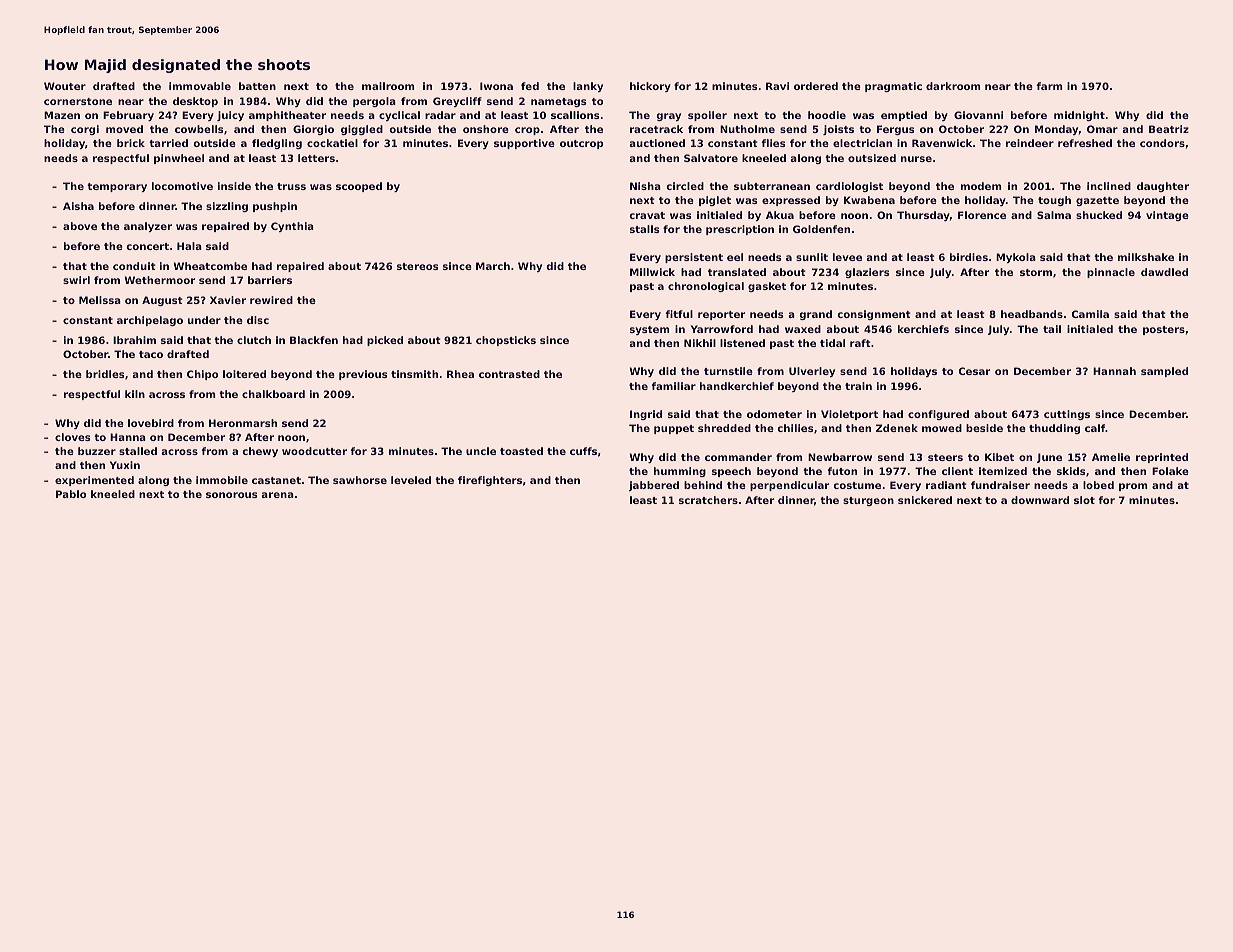  What do you see at coordinates (984, 428) in the document?
I see `beside` at bounding box center [984, 428].
